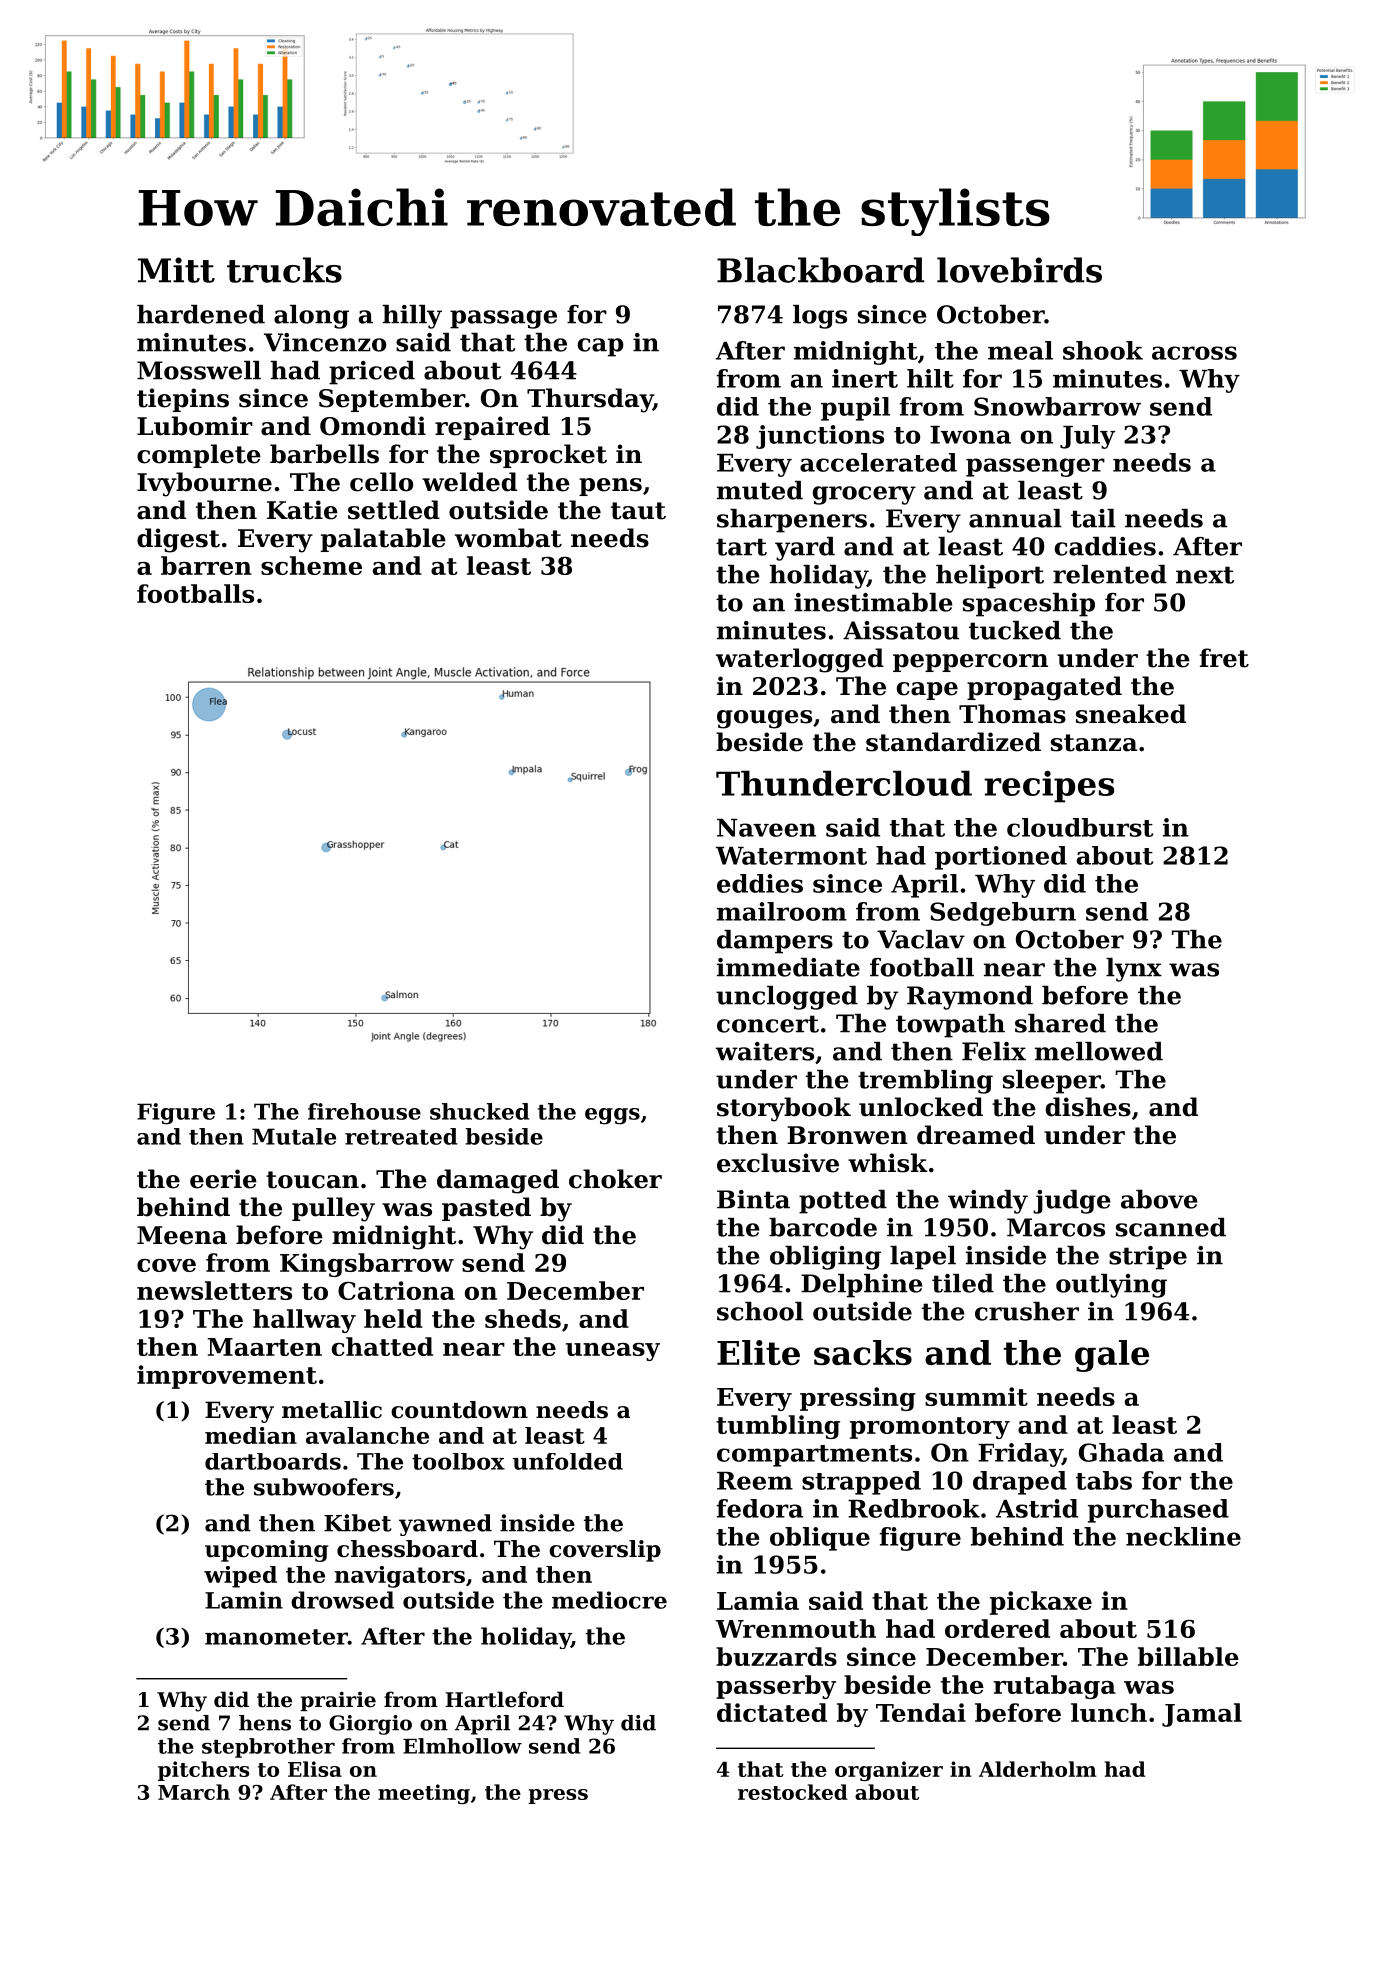  I want to click on junctions, so click(820, 437).
